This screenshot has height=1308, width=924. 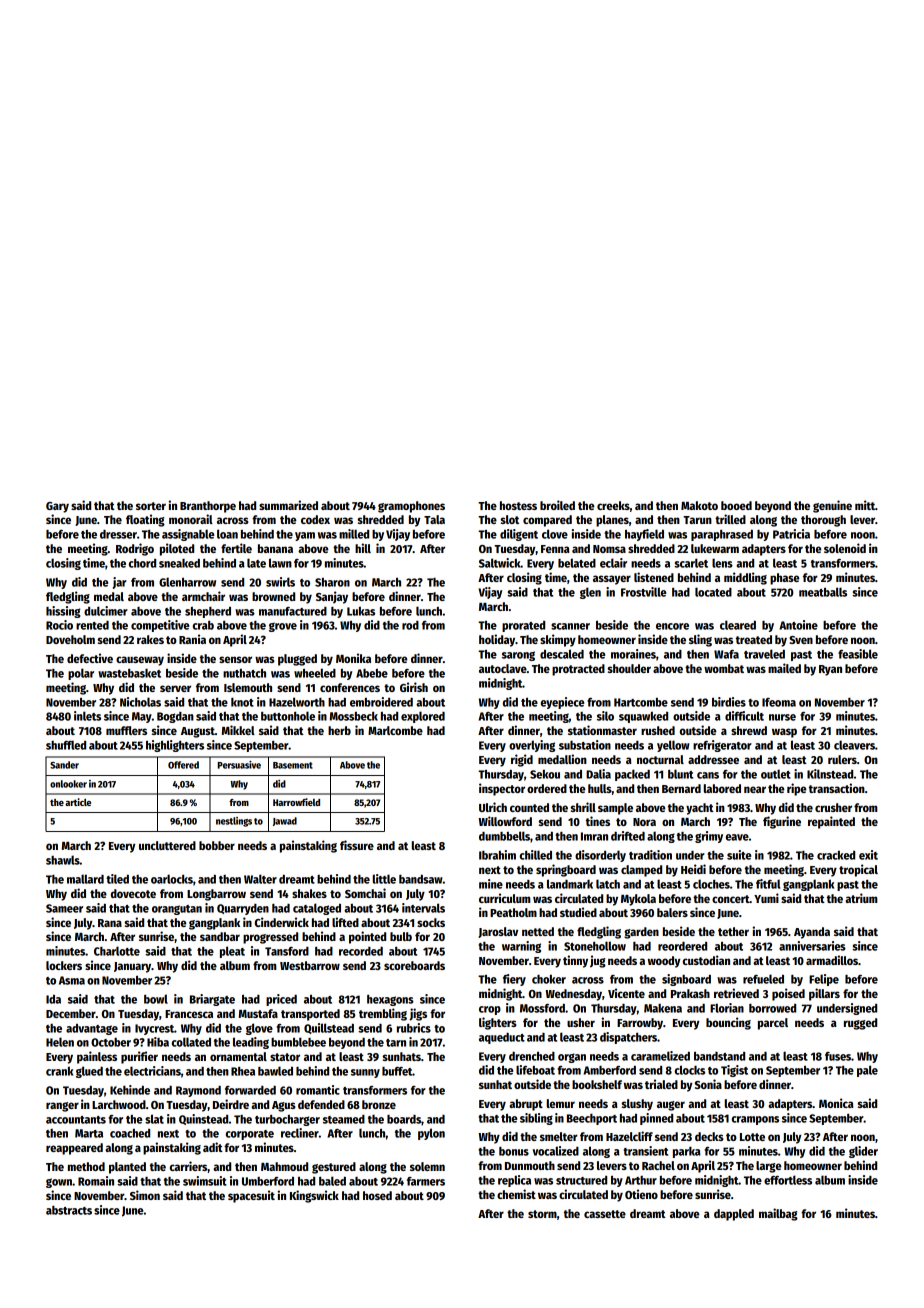 I want to click on wombat, so click(x=724, y=668).
